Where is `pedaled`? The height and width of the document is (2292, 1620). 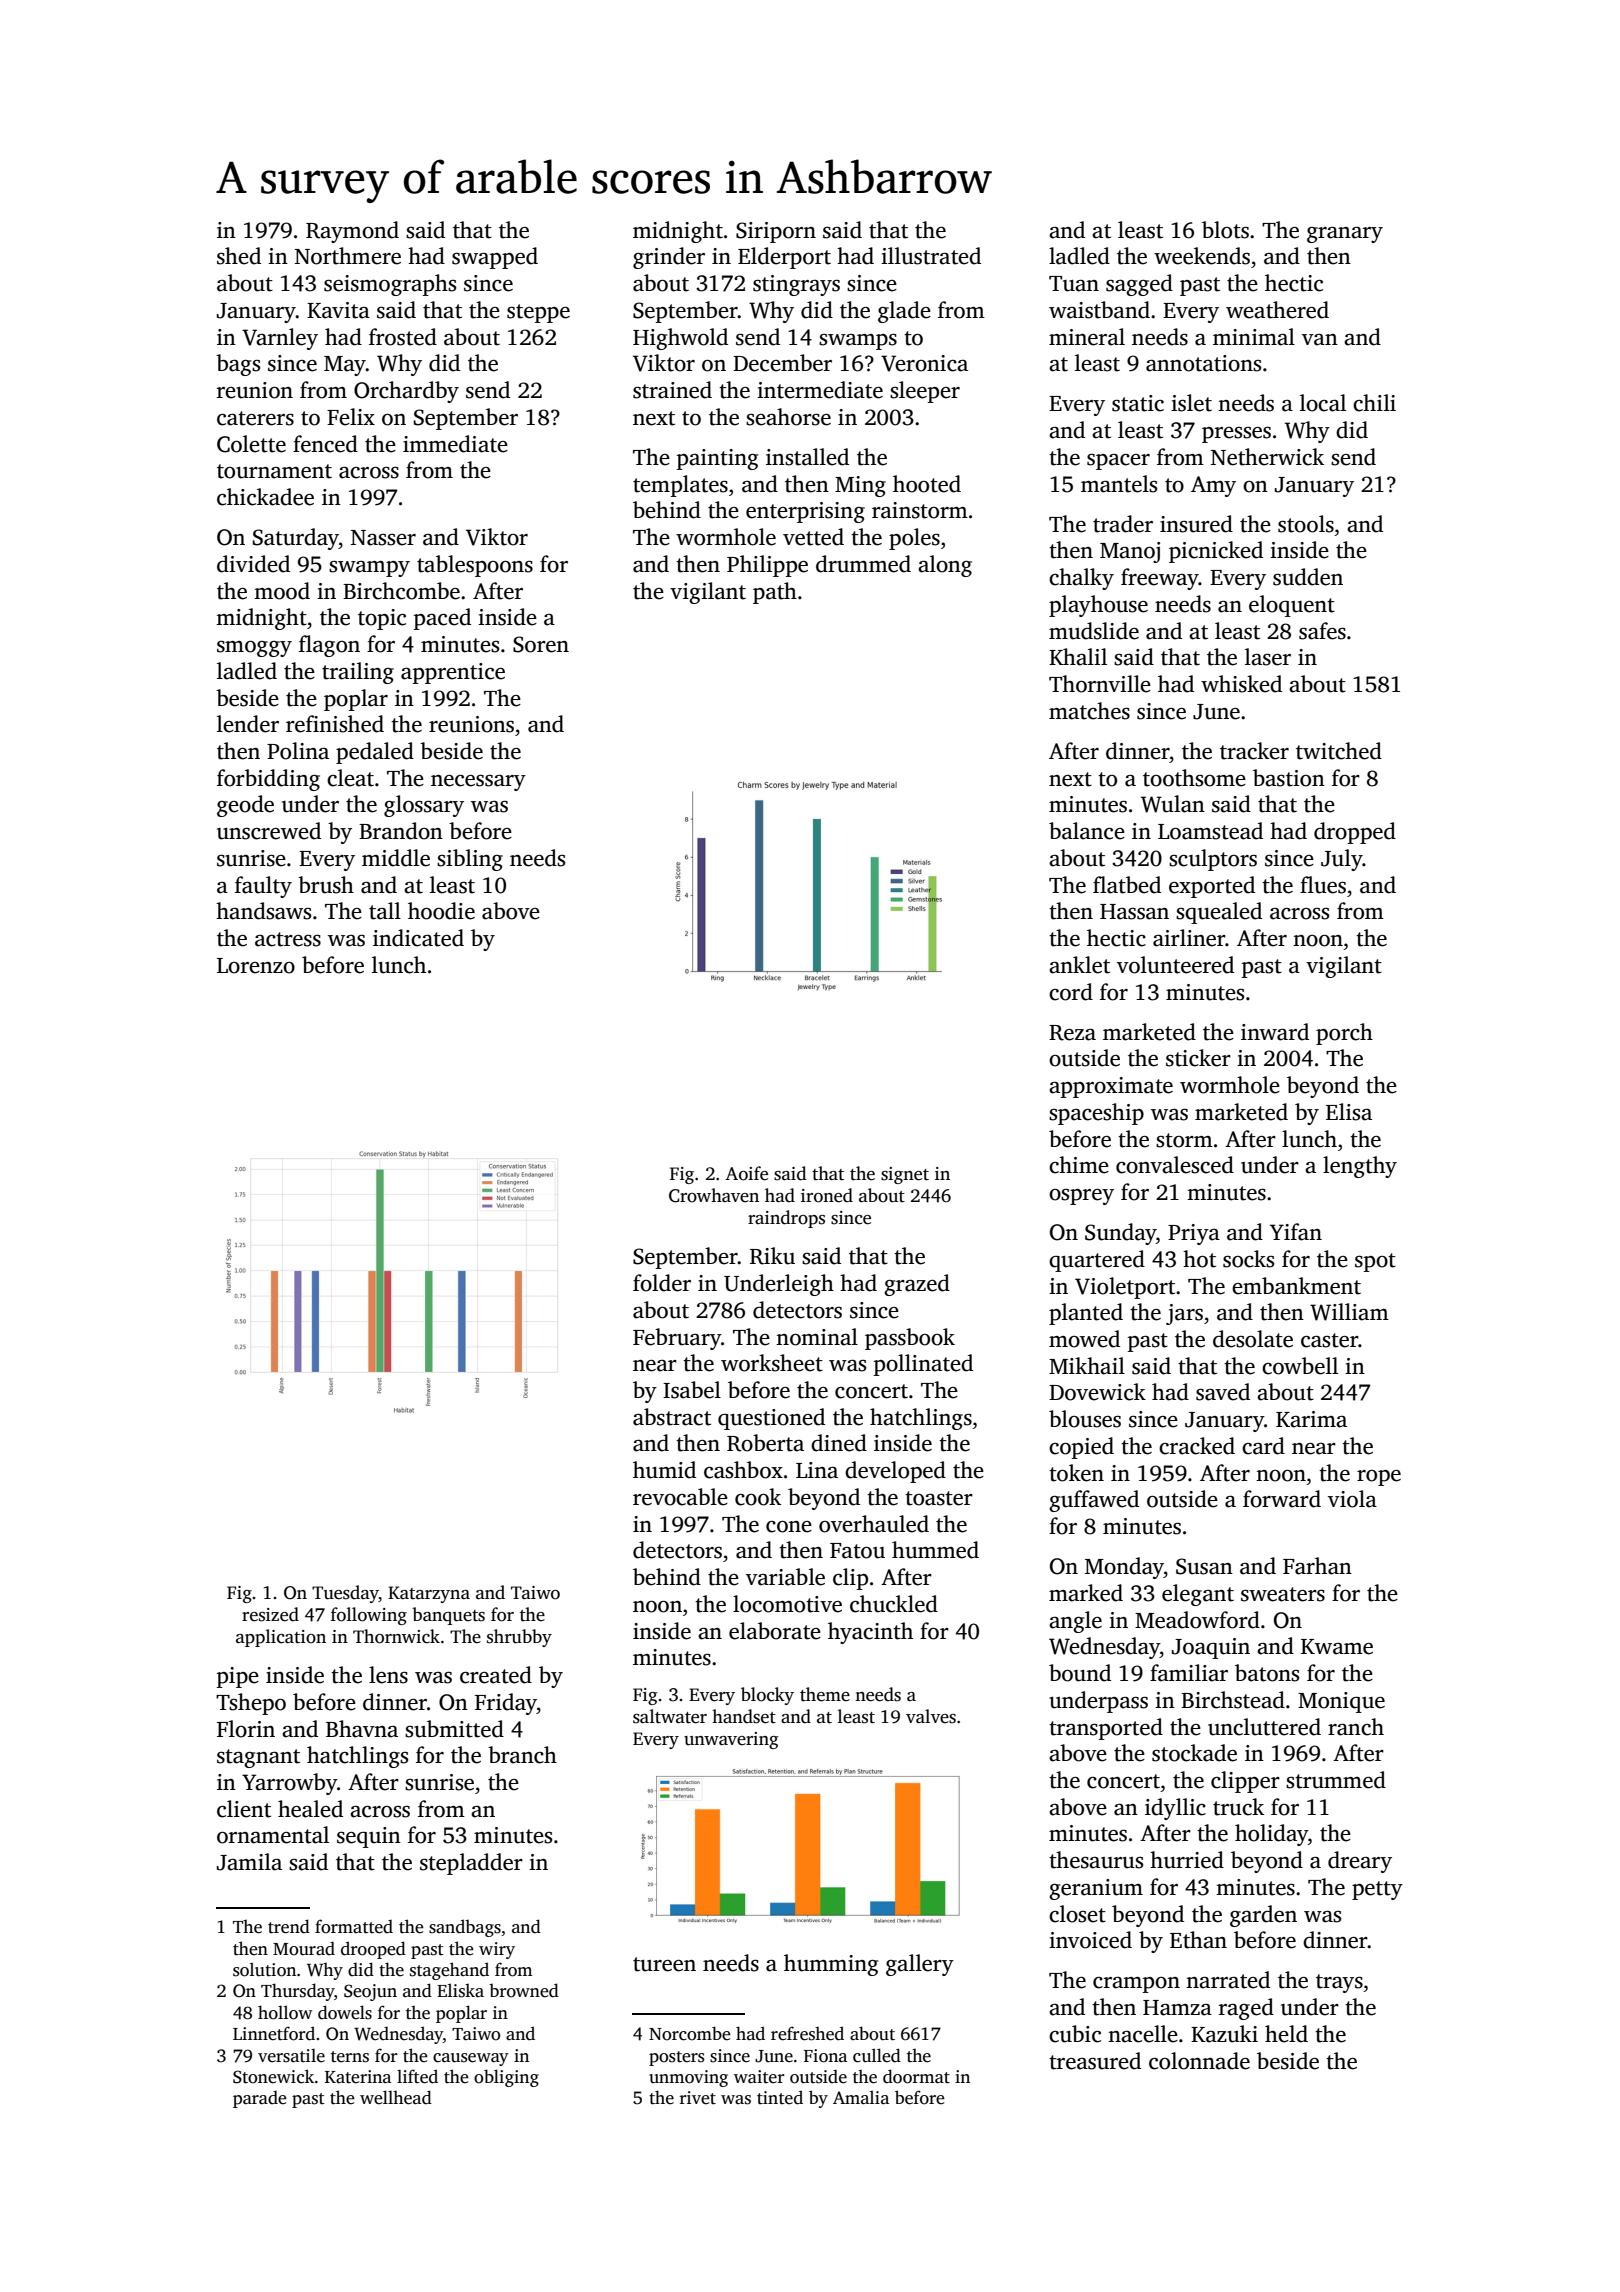 pedaled is located at coordinates (375, 753).
